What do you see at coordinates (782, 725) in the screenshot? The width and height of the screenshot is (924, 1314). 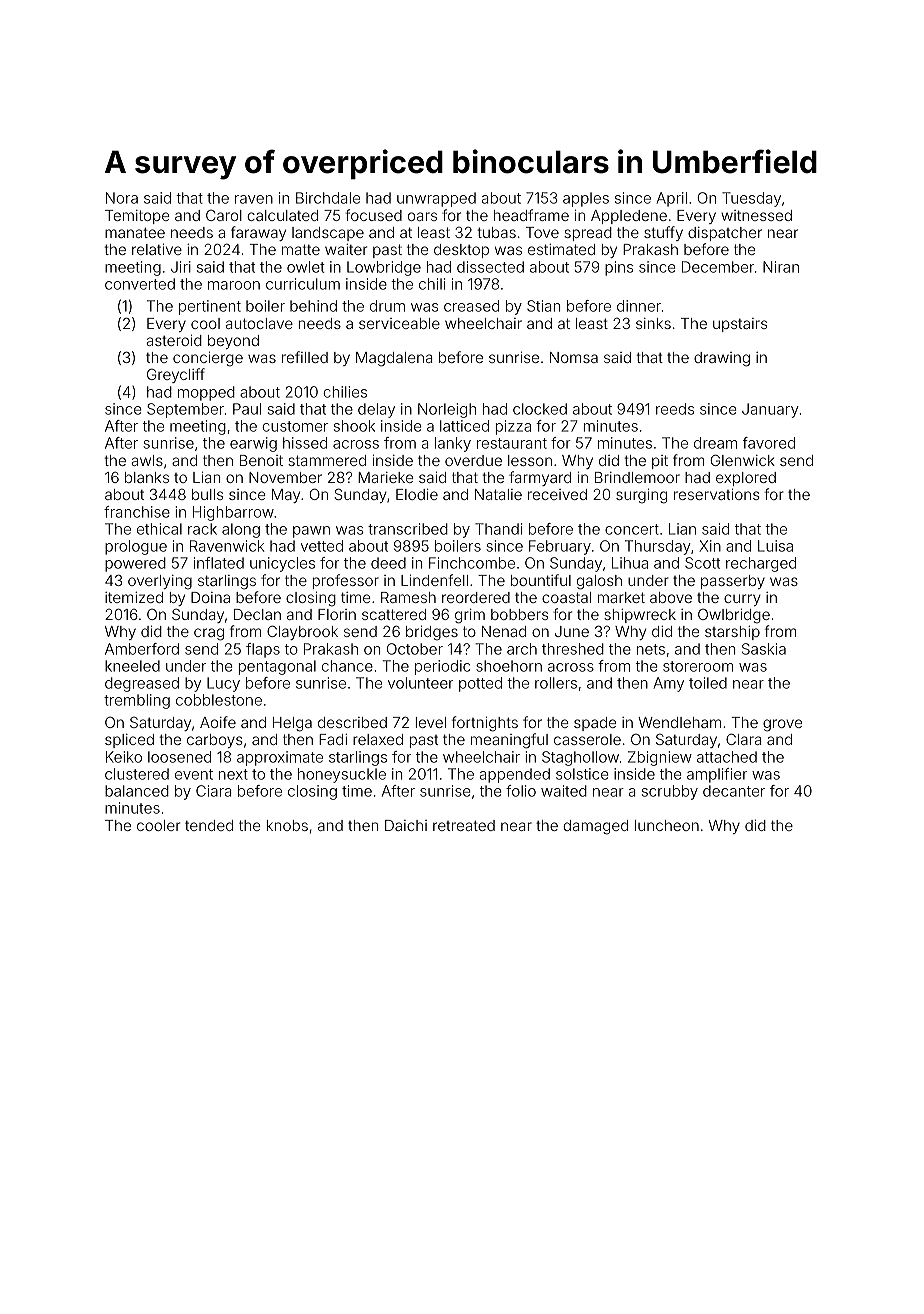 I see `grove` at bounding box center [782, 725].
